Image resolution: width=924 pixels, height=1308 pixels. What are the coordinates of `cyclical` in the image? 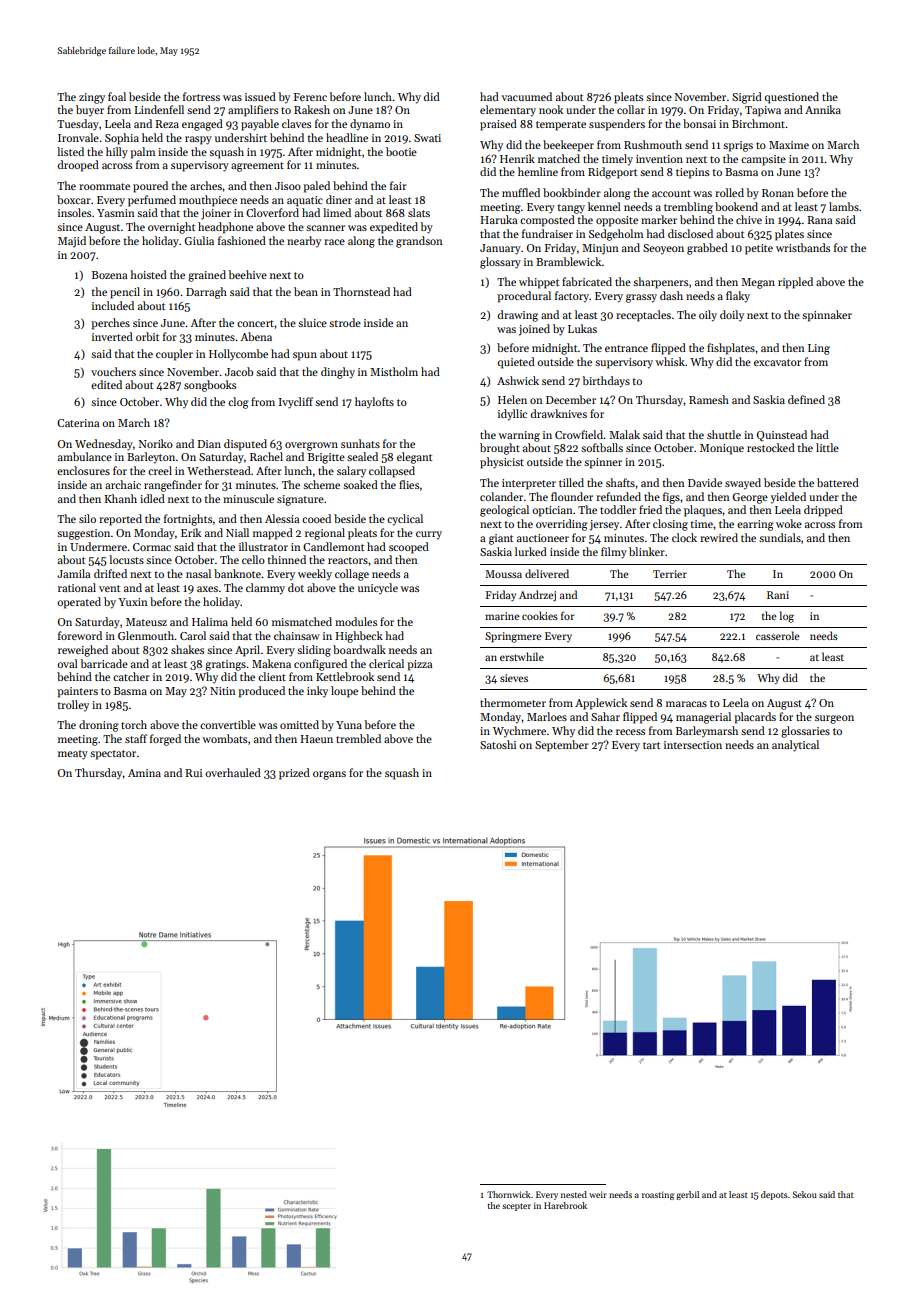 It's located at (405, 520).
